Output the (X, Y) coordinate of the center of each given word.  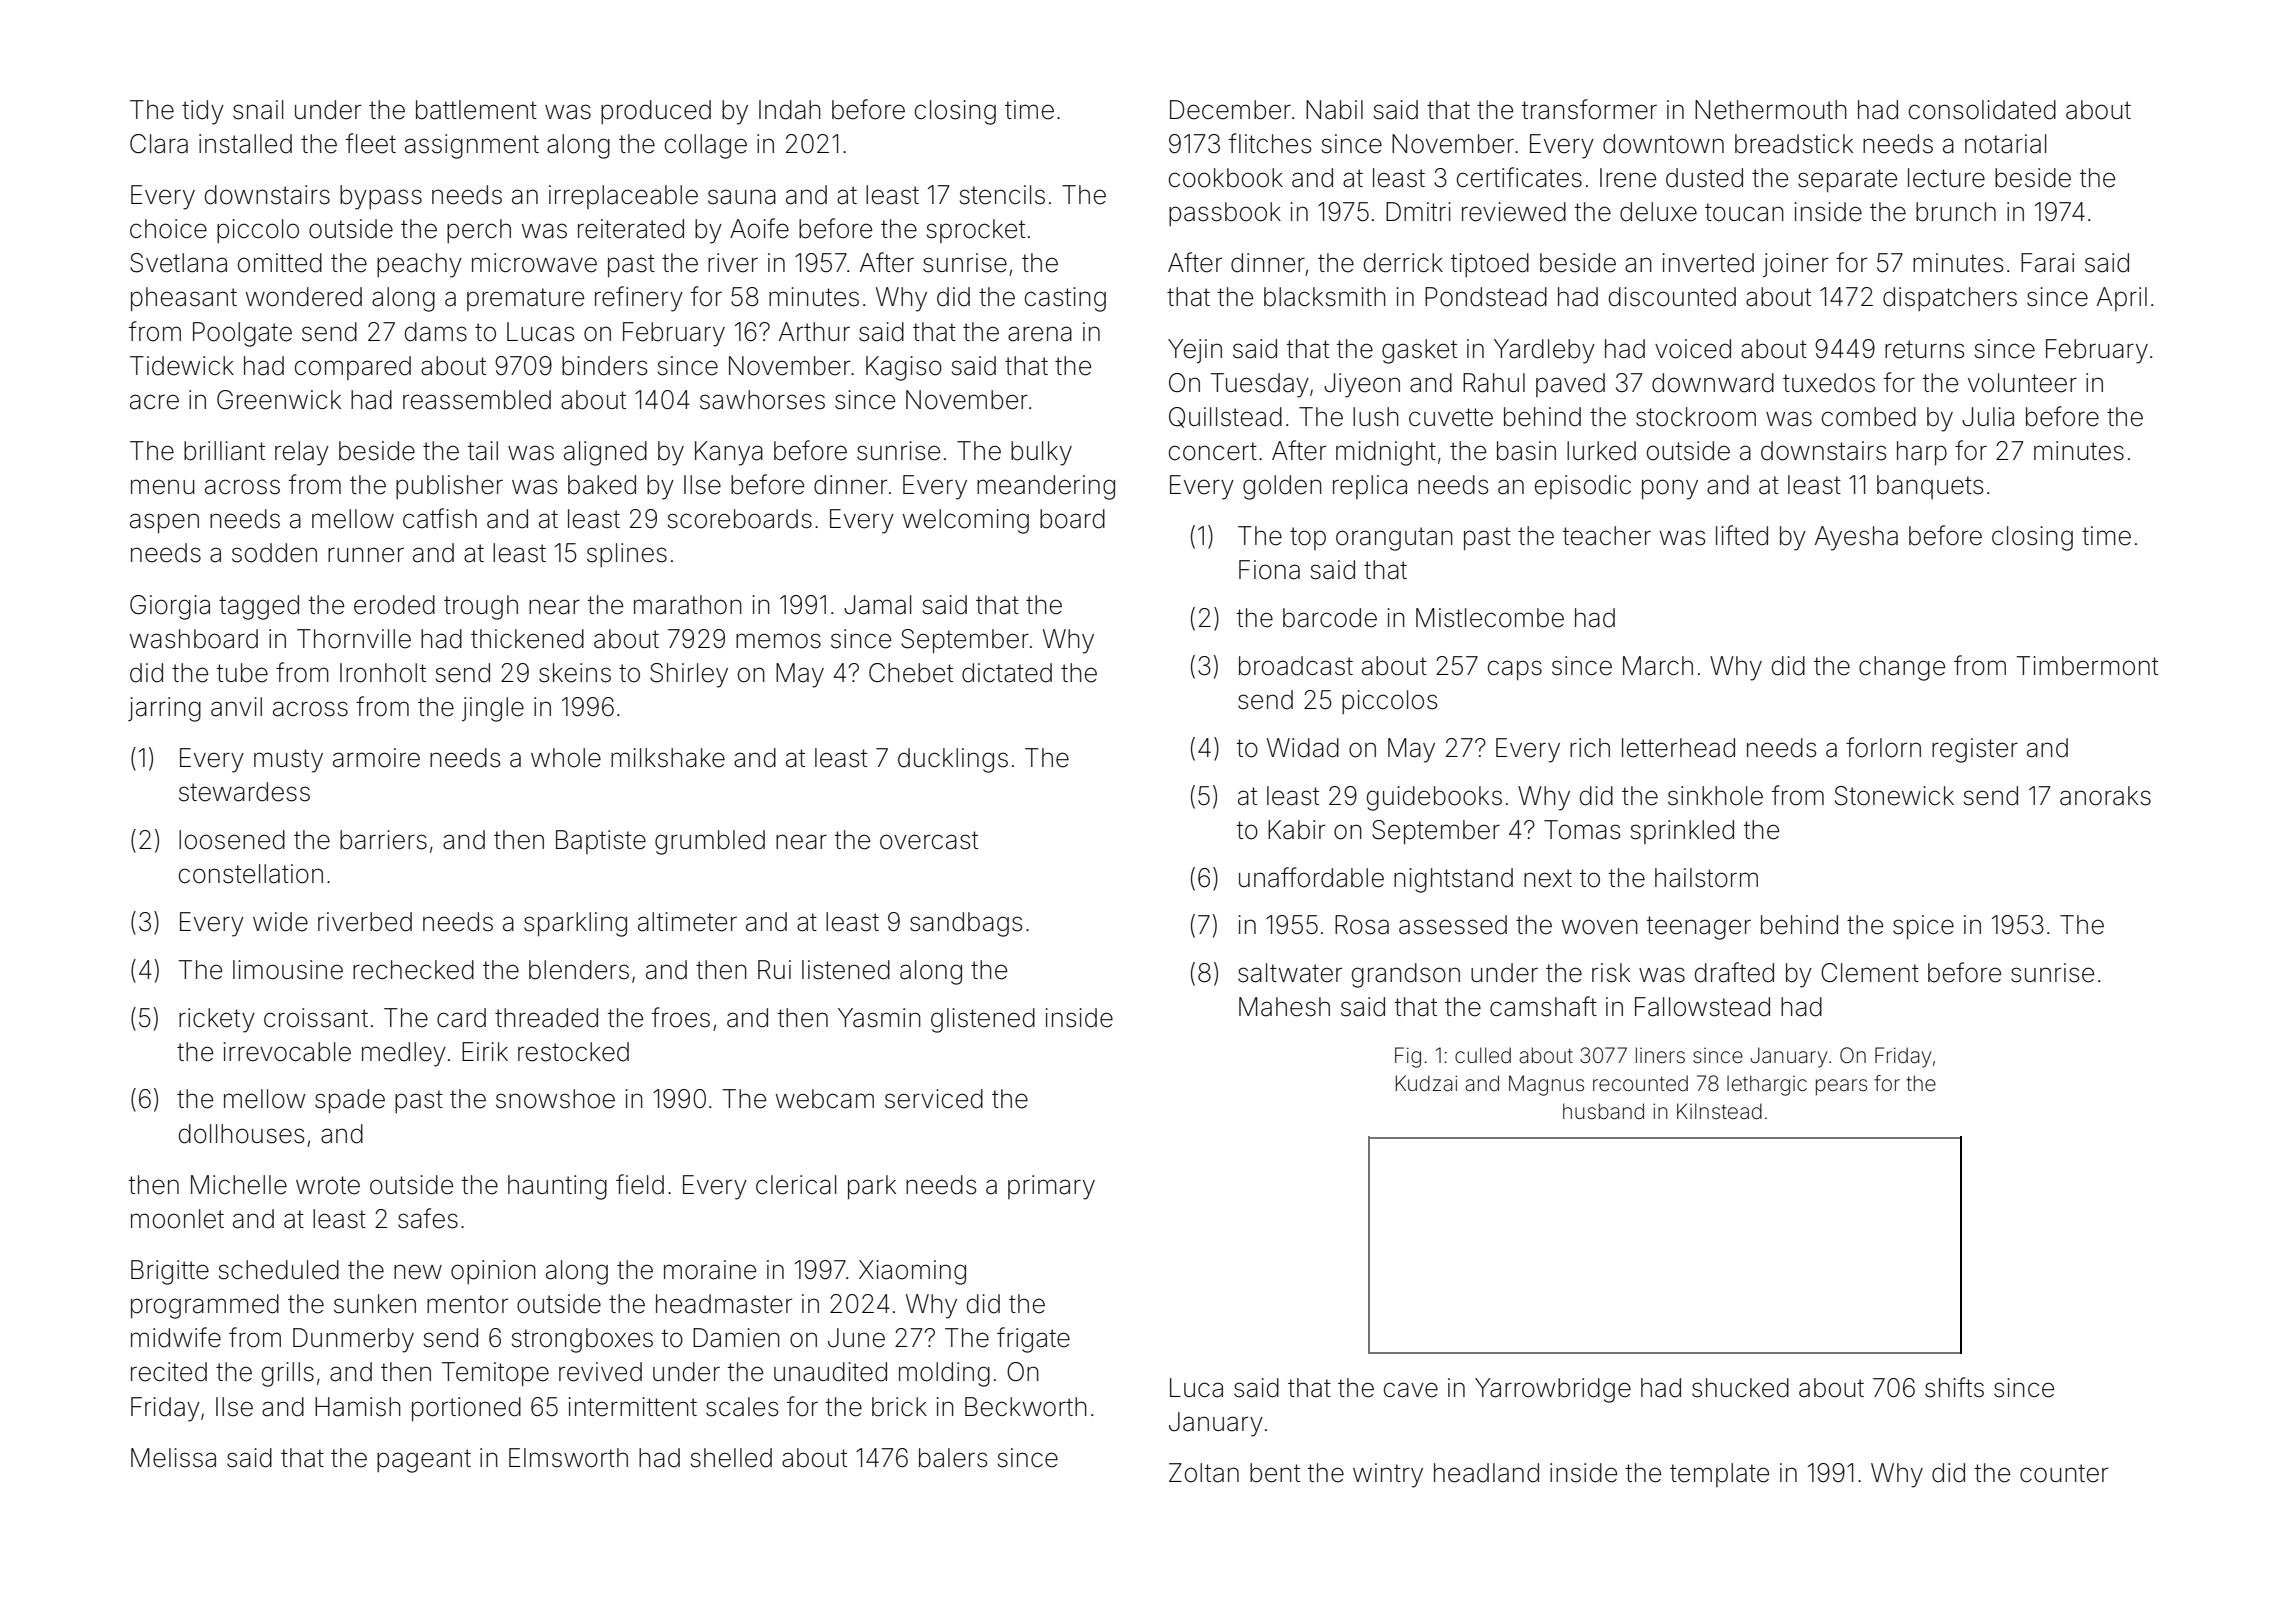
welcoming (966, 521)
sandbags (966, 924)
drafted (1734, 972)
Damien (736, 1338)
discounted (1672, 297)
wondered (304, 297)
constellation (251, 874)
